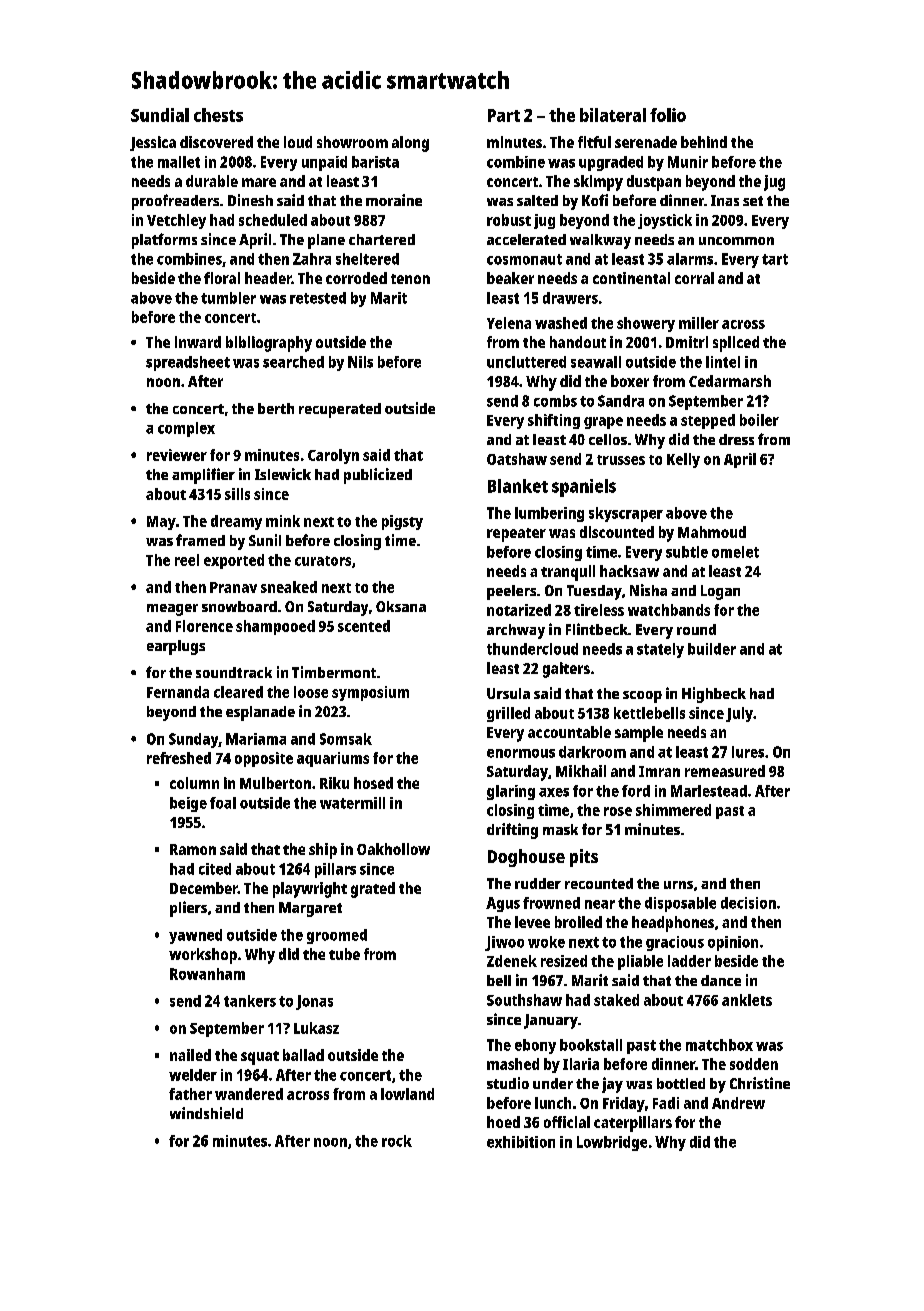  Describe the element at coordinates (164, 241) in the page. I see `platforms` at that location.
